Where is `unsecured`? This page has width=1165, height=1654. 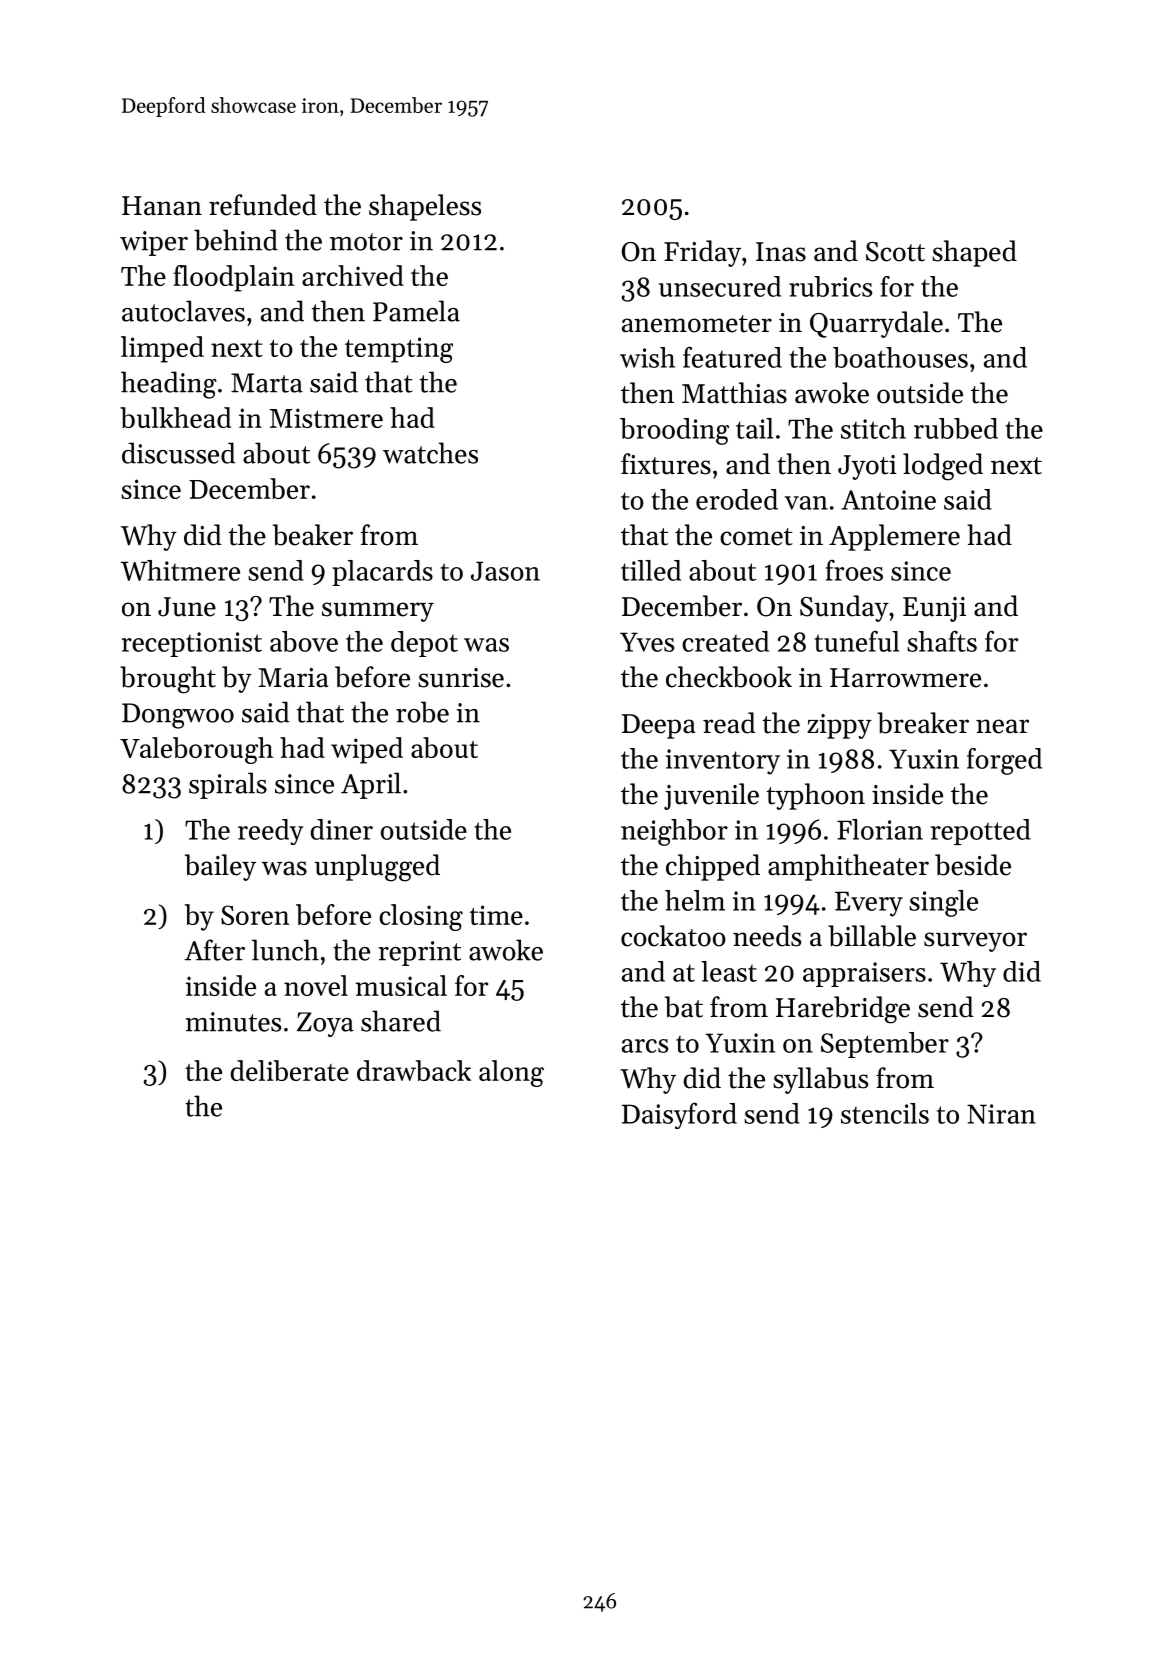
unsecured is located at coordinates (720, 286).
